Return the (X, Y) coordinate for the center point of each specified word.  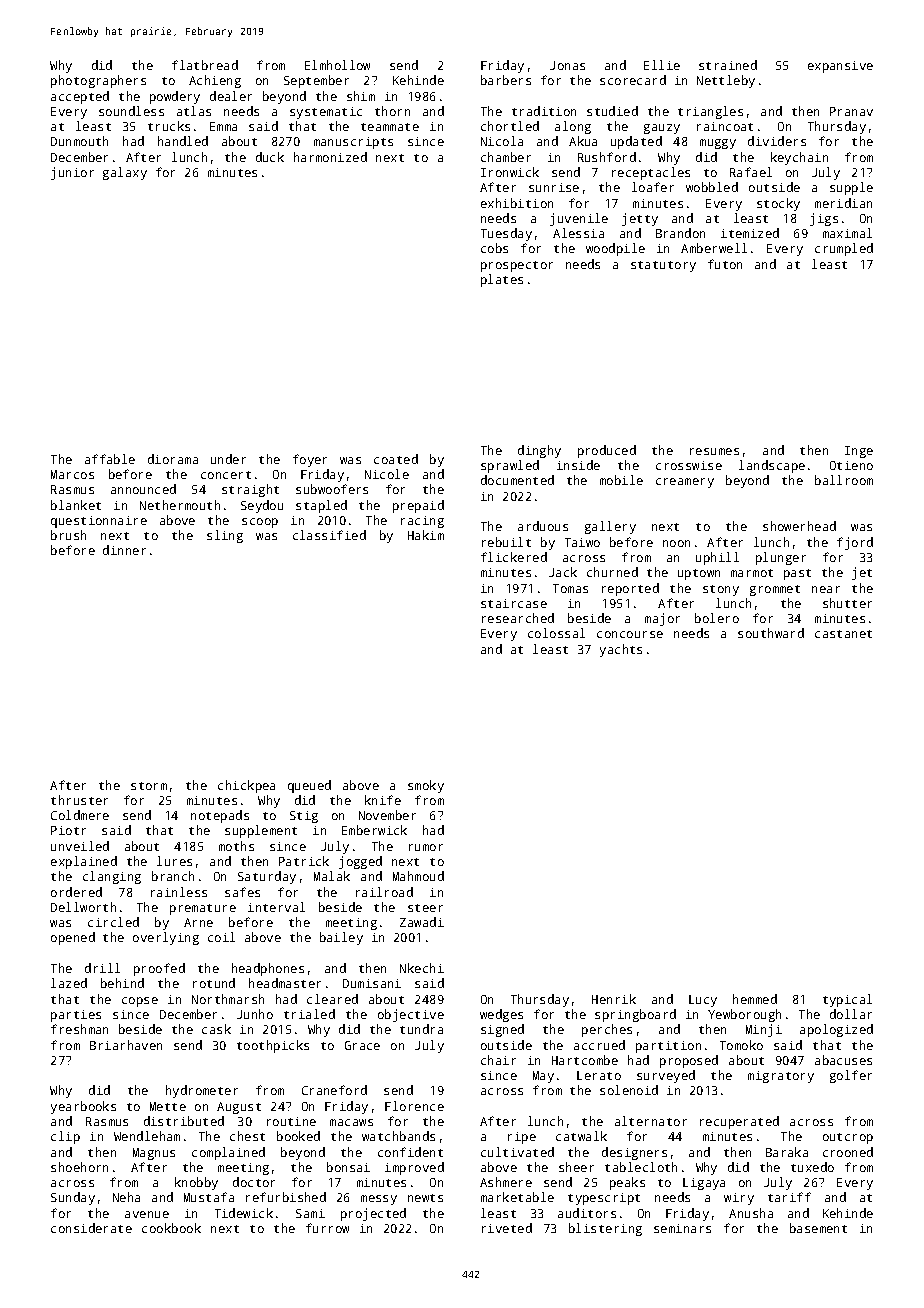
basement (818, 1228)
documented (517, 480)
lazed (69, 983)
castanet (843, 634)
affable (110, 459)
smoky (426, 786)
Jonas (567, 65)
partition (668, 1047)
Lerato (599, 1075)
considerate (91, 1228)
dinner (124, 550)
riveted (507, 1228)
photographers (98, 81)
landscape (772, 466)
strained (728, 65)
